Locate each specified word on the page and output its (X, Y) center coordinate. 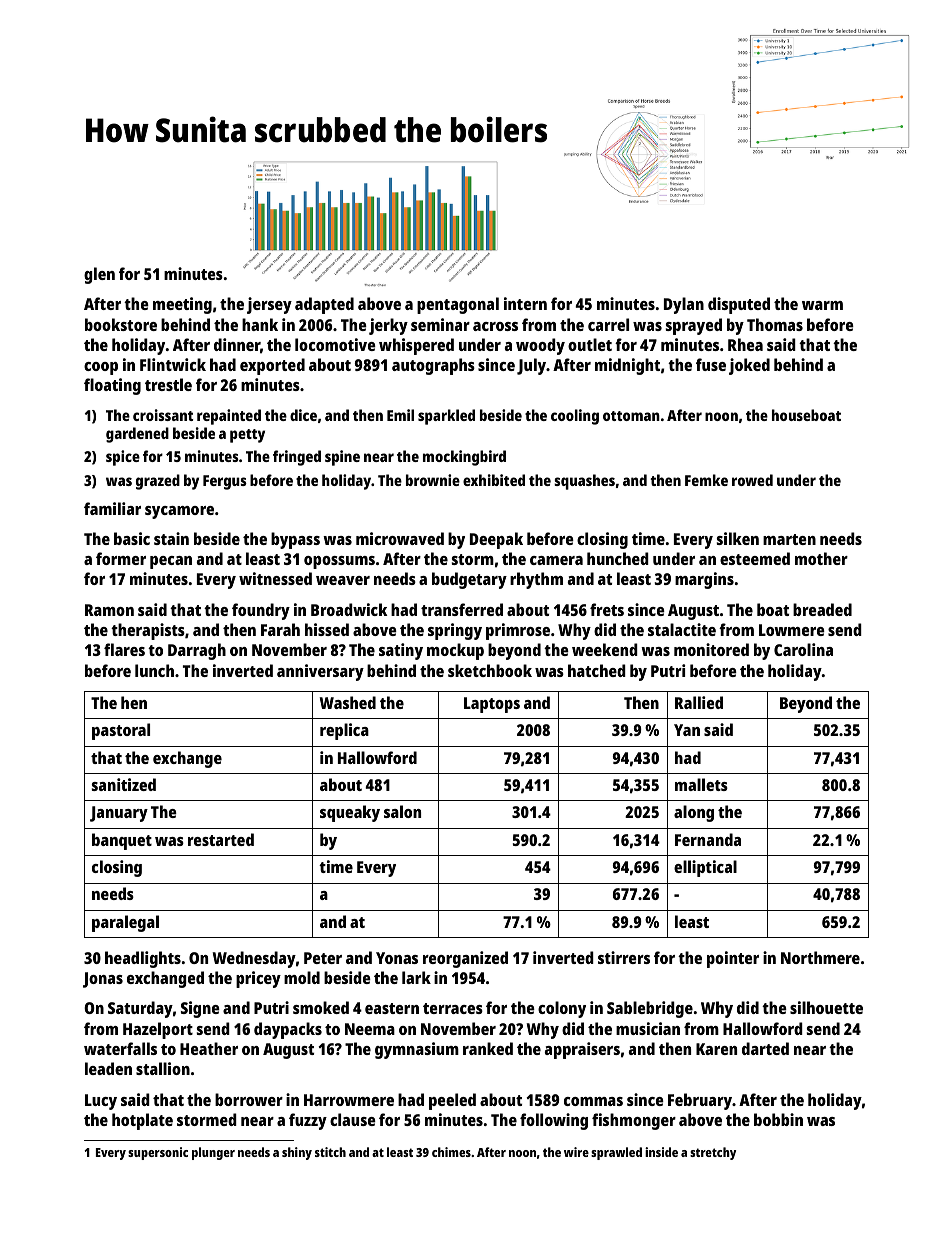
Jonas (103, 980)
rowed (752, 480)
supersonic (158, 1153)
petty (247, 436)
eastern (392, 1008)
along (694, 813)
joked (749, 366)
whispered (416, 346)
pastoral (121, 731)
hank (260, 324)
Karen (716, 1049)
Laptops (492, 705)
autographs (433, 366)
